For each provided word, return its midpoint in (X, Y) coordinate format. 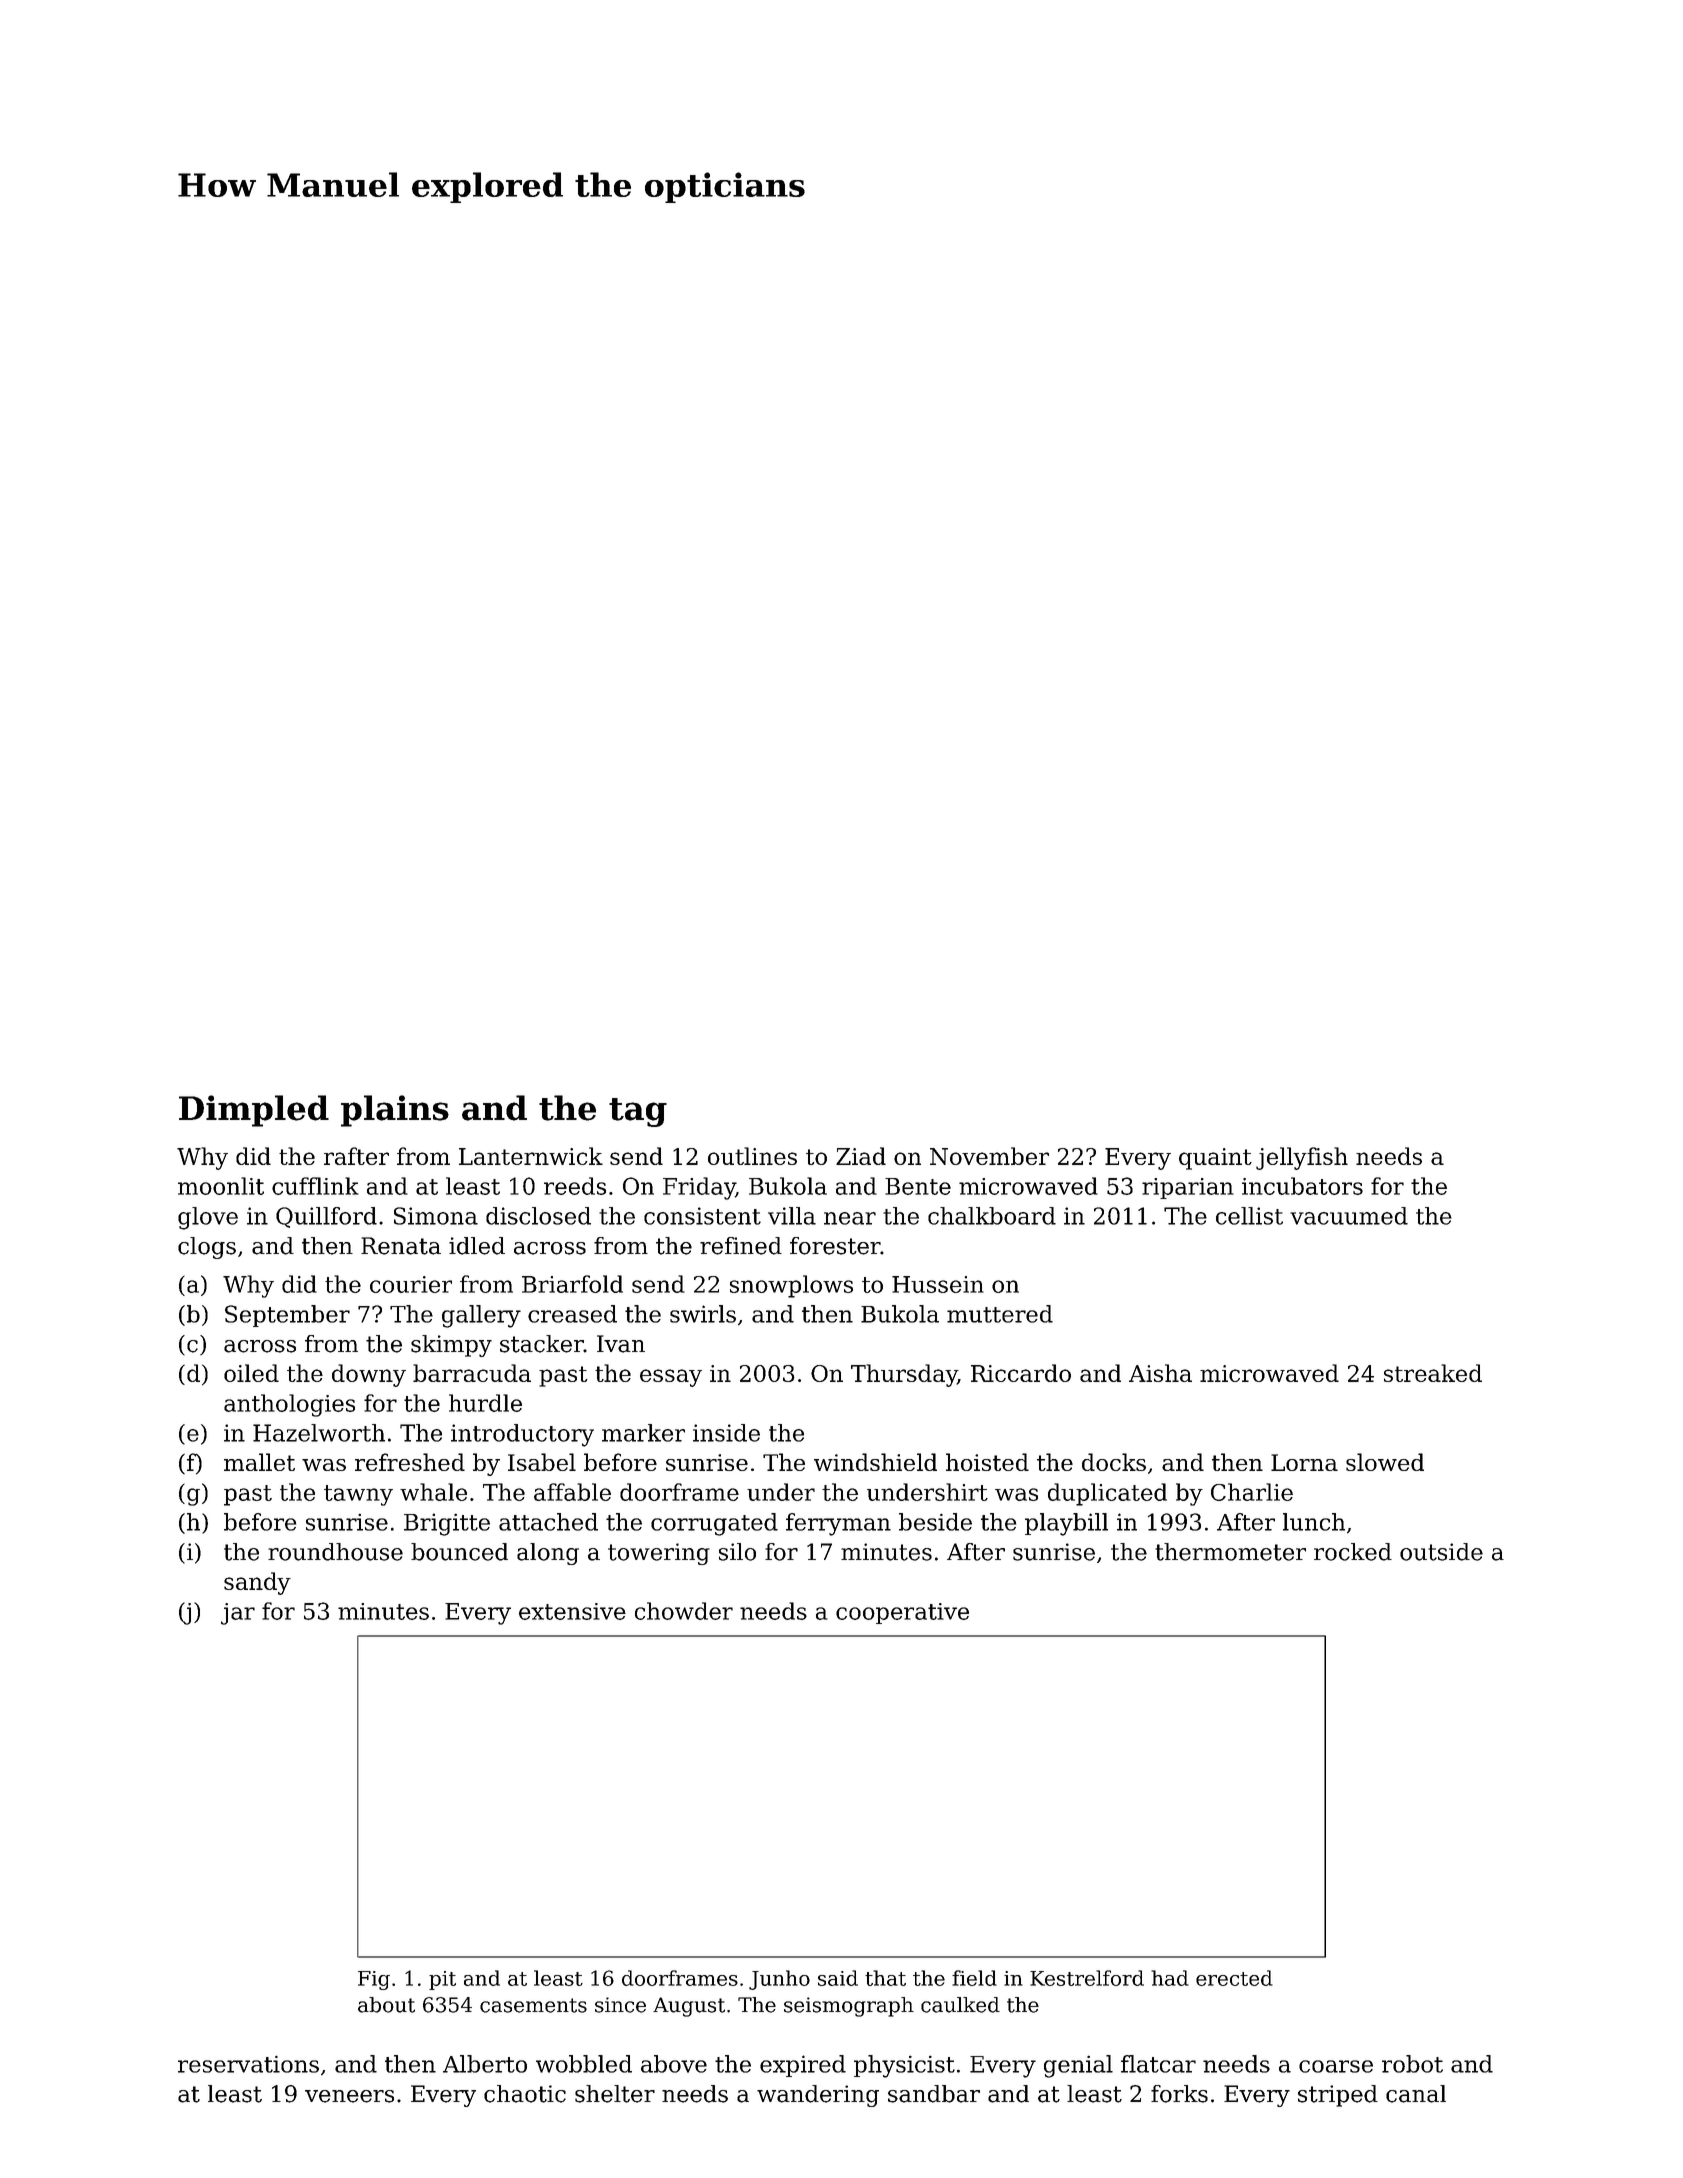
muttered (1000, 1314)
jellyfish (1302, 1158)
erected (1234, 1978)
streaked (1433, 1373)
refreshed (410, 1462)
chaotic (525, 2094)
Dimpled (254, 1111)
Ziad (861, 1156)
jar (238, 1614)
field (974, 1978)
